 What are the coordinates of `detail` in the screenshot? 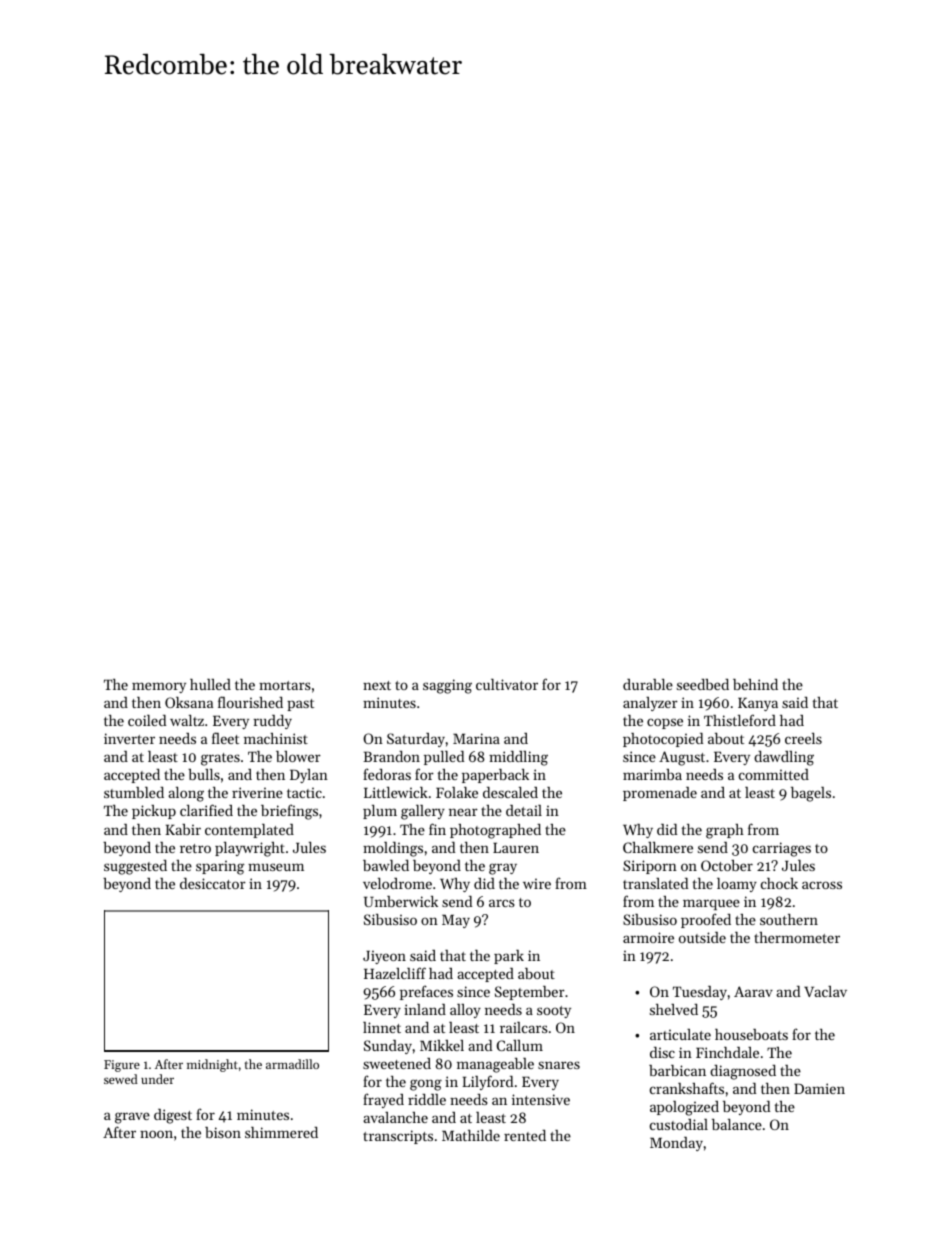 It's located at (524, 810).
